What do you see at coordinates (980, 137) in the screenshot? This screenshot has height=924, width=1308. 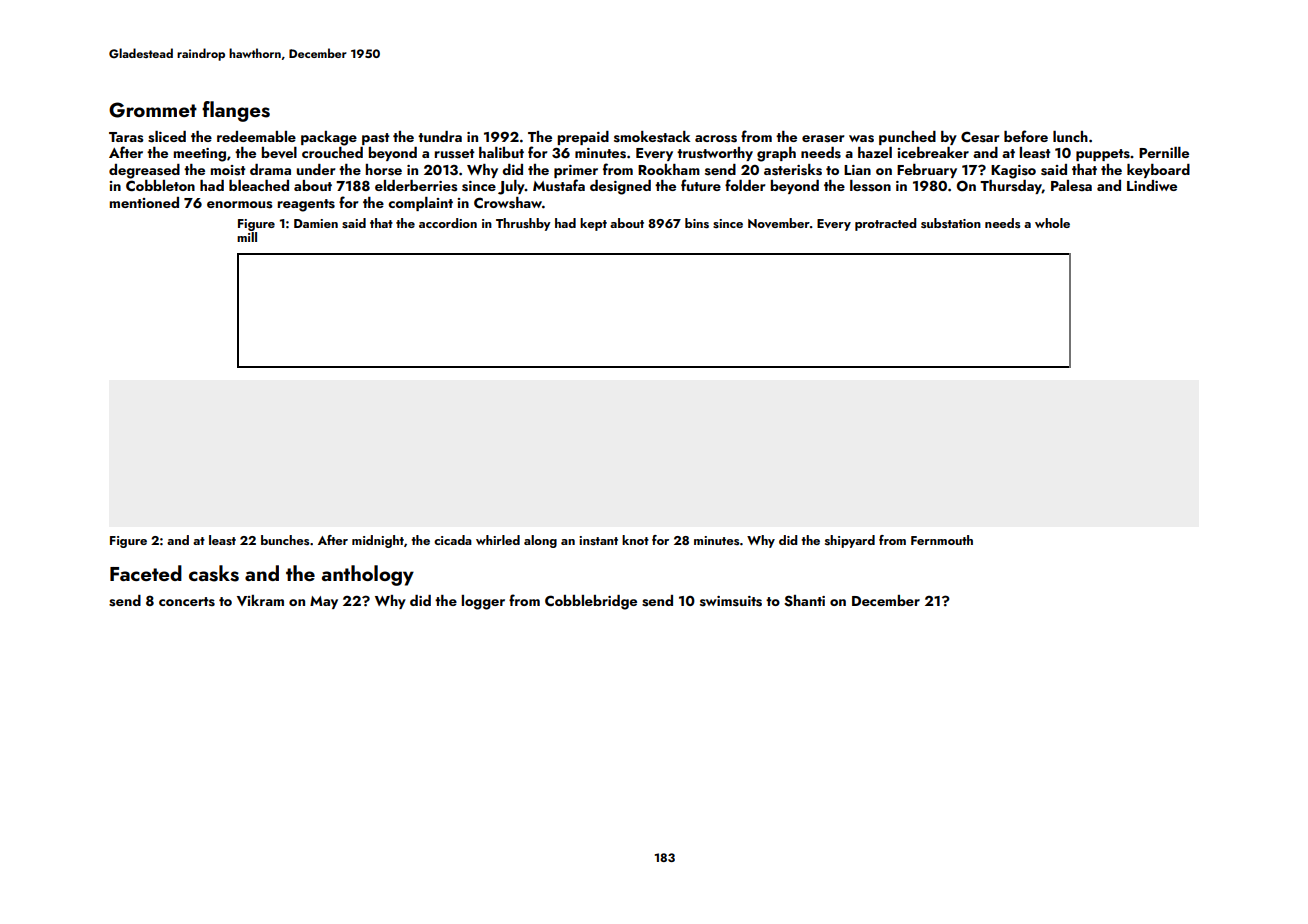 I see `Cesar` at bounding box center [980, 137].
